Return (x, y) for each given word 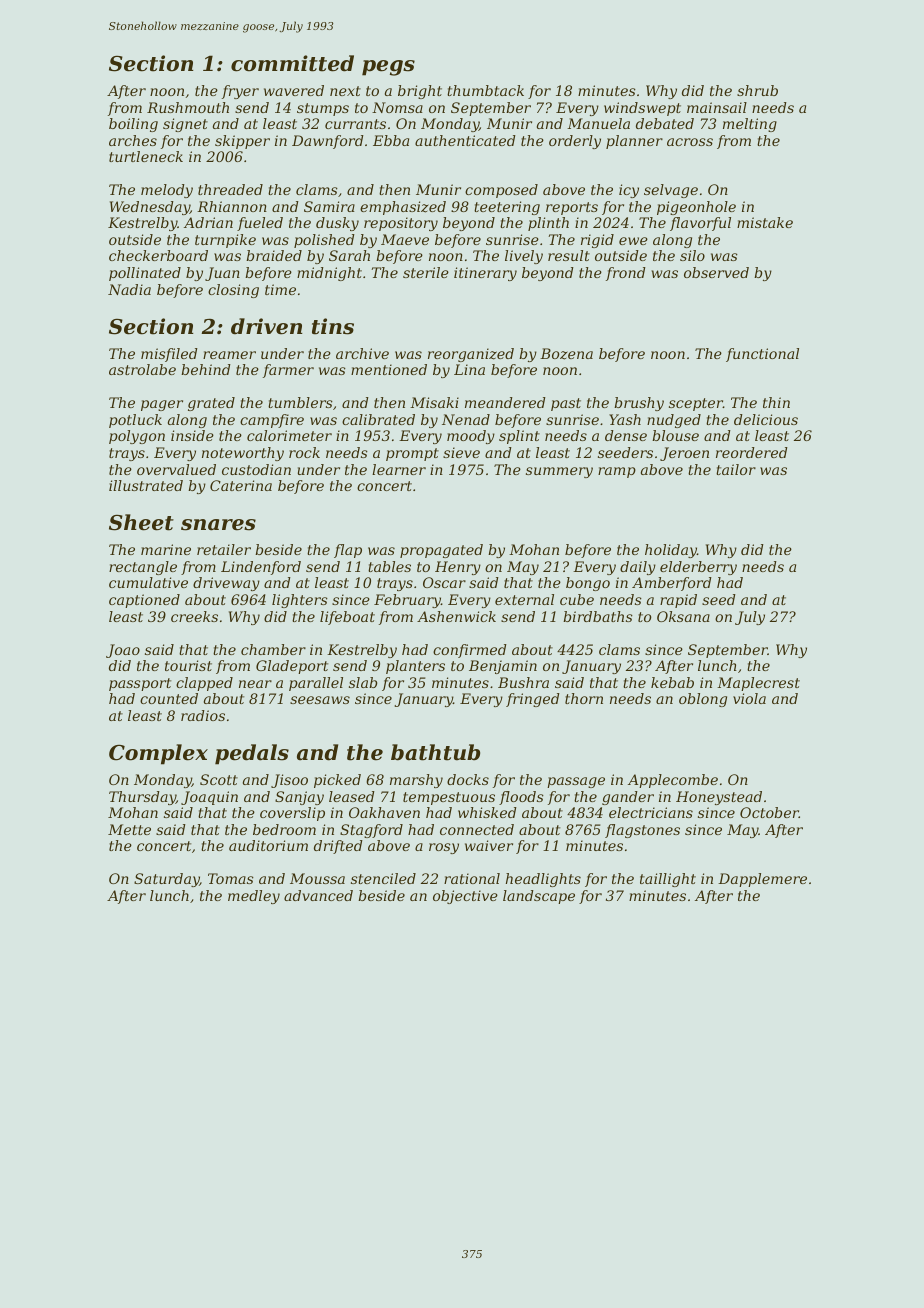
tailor (736, 469)
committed (292, 63)
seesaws (320, 700)
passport (140, 684)
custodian (256, 469)
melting (750, 125)
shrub (757, 90)
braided (274, 255)
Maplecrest (758, 684)
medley (254, 897)
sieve (461, 452)
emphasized (403, 208)
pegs (388, 68)
